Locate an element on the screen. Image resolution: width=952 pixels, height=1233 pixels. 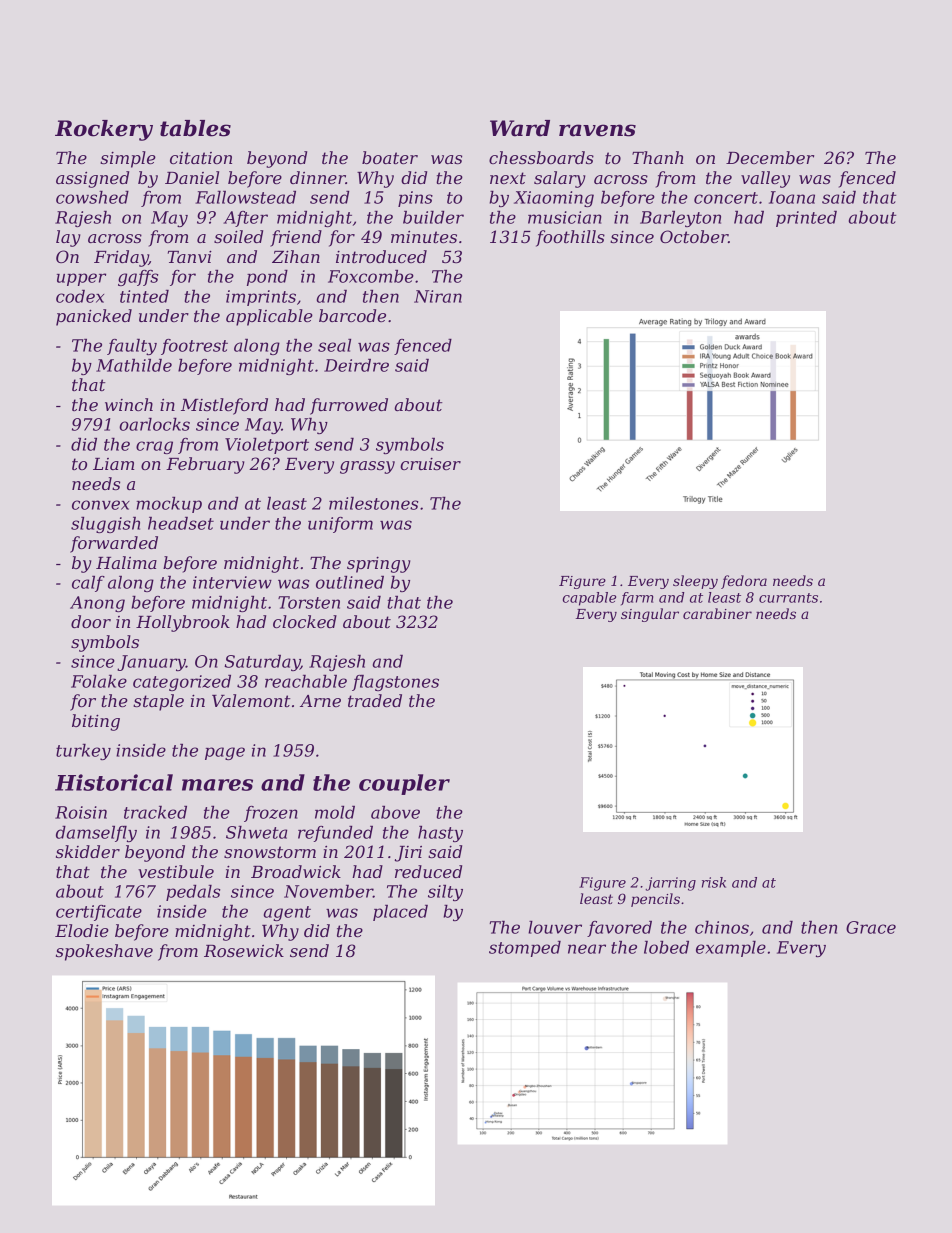
currants is located at coordinates (788, 598).
